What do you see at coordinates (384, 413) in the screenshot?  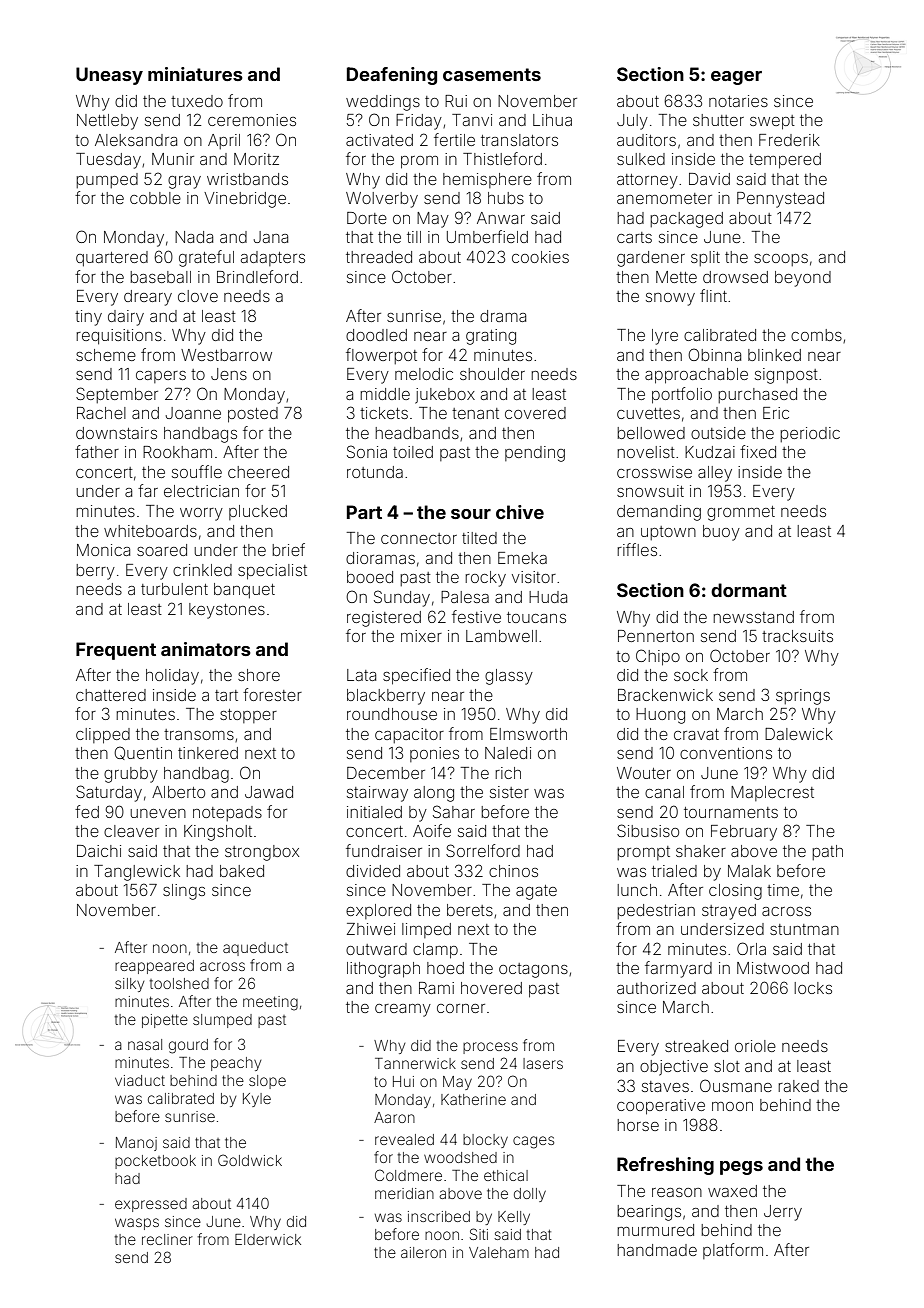 I see `tickets` at bounding box center [384, 413].
